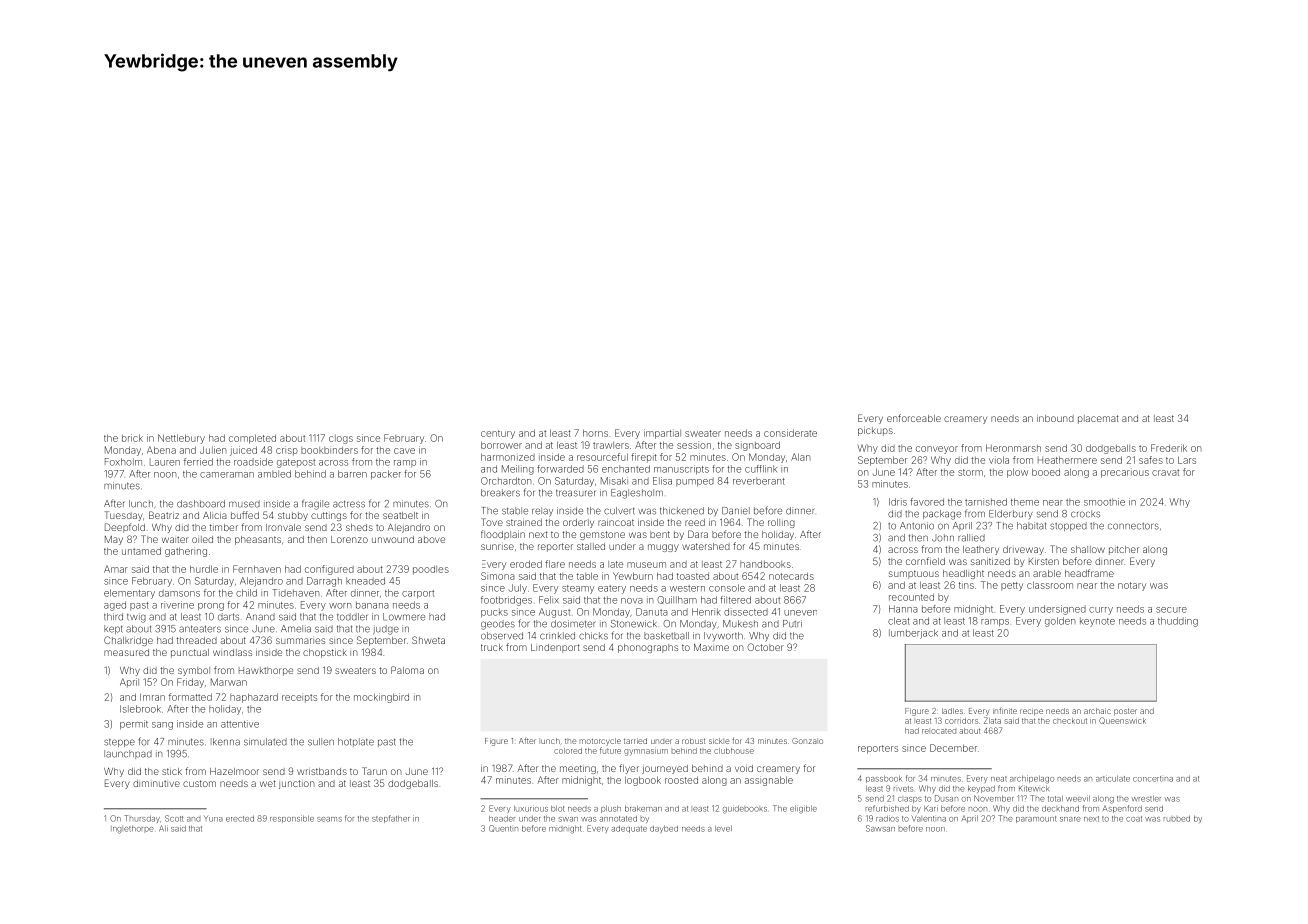 The width and height of the document is (1308, 924). What do you see at coordinates (734, 751) in the document?
I see `clubhouse` at bounding box center [734, 751].
